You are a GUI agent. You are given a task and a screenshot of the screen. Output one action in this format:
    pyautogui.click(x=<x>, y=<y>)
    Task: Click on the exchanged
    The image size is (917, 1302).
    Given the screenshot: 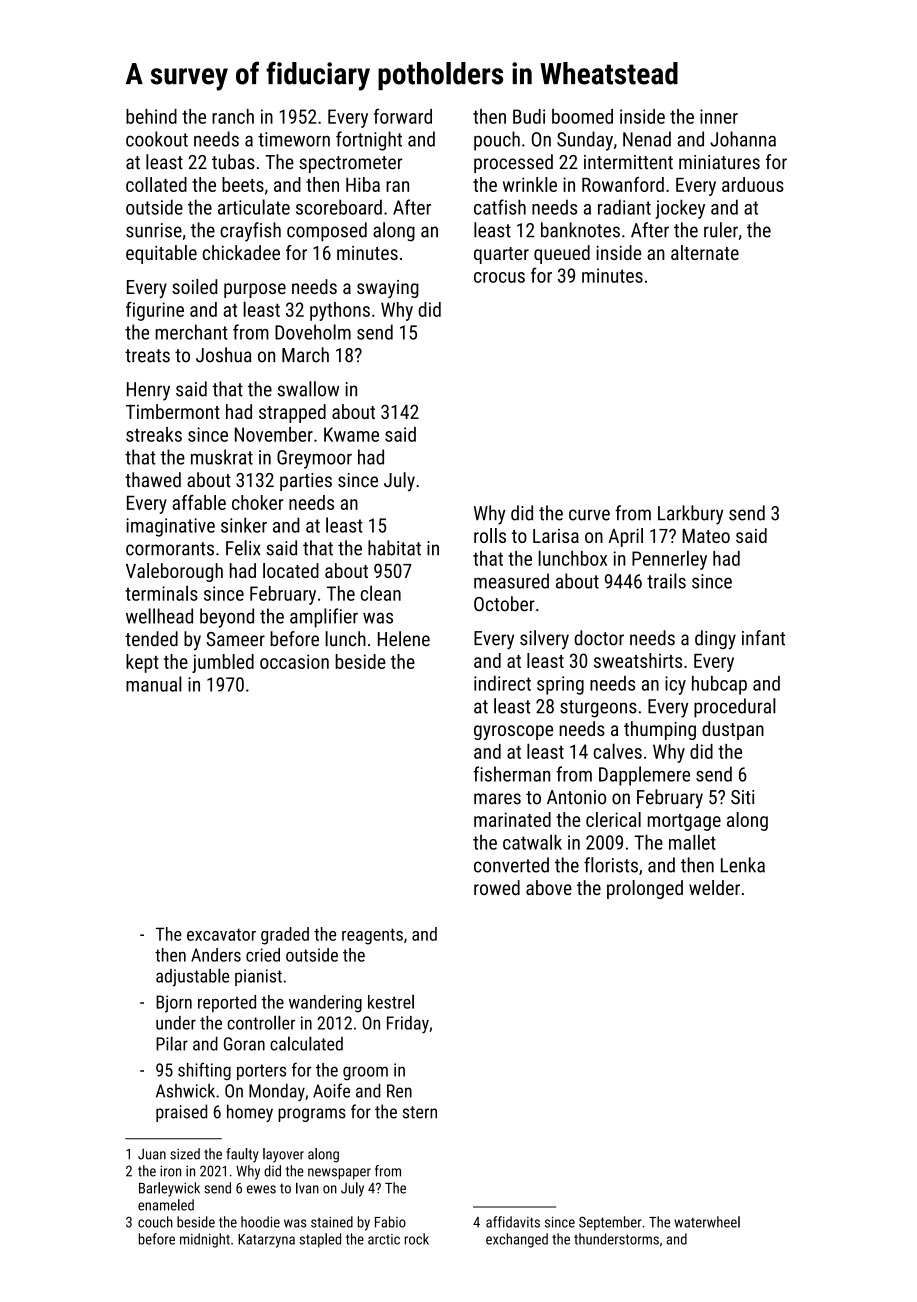 What is the action you would take?
    pyautogui.click(x=517, y=1240)
